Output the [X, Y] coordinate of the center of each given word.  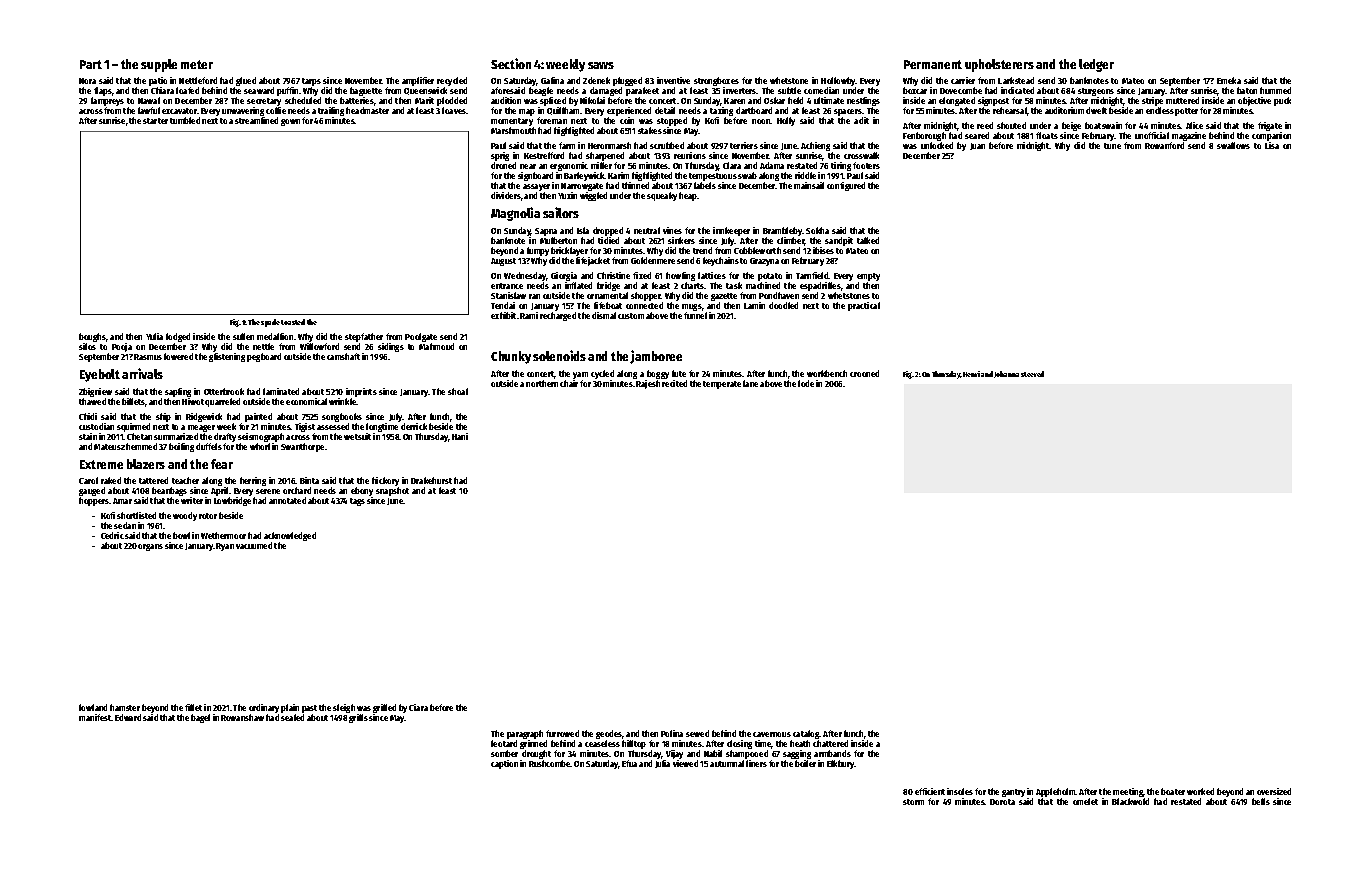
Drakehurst [431, 480]
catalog [806, 734]
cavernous [772, 734]
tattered [153, 480]
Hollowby [838, 81]
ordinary [264, 708]
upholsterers [999, 65]
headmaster [367, 110]
